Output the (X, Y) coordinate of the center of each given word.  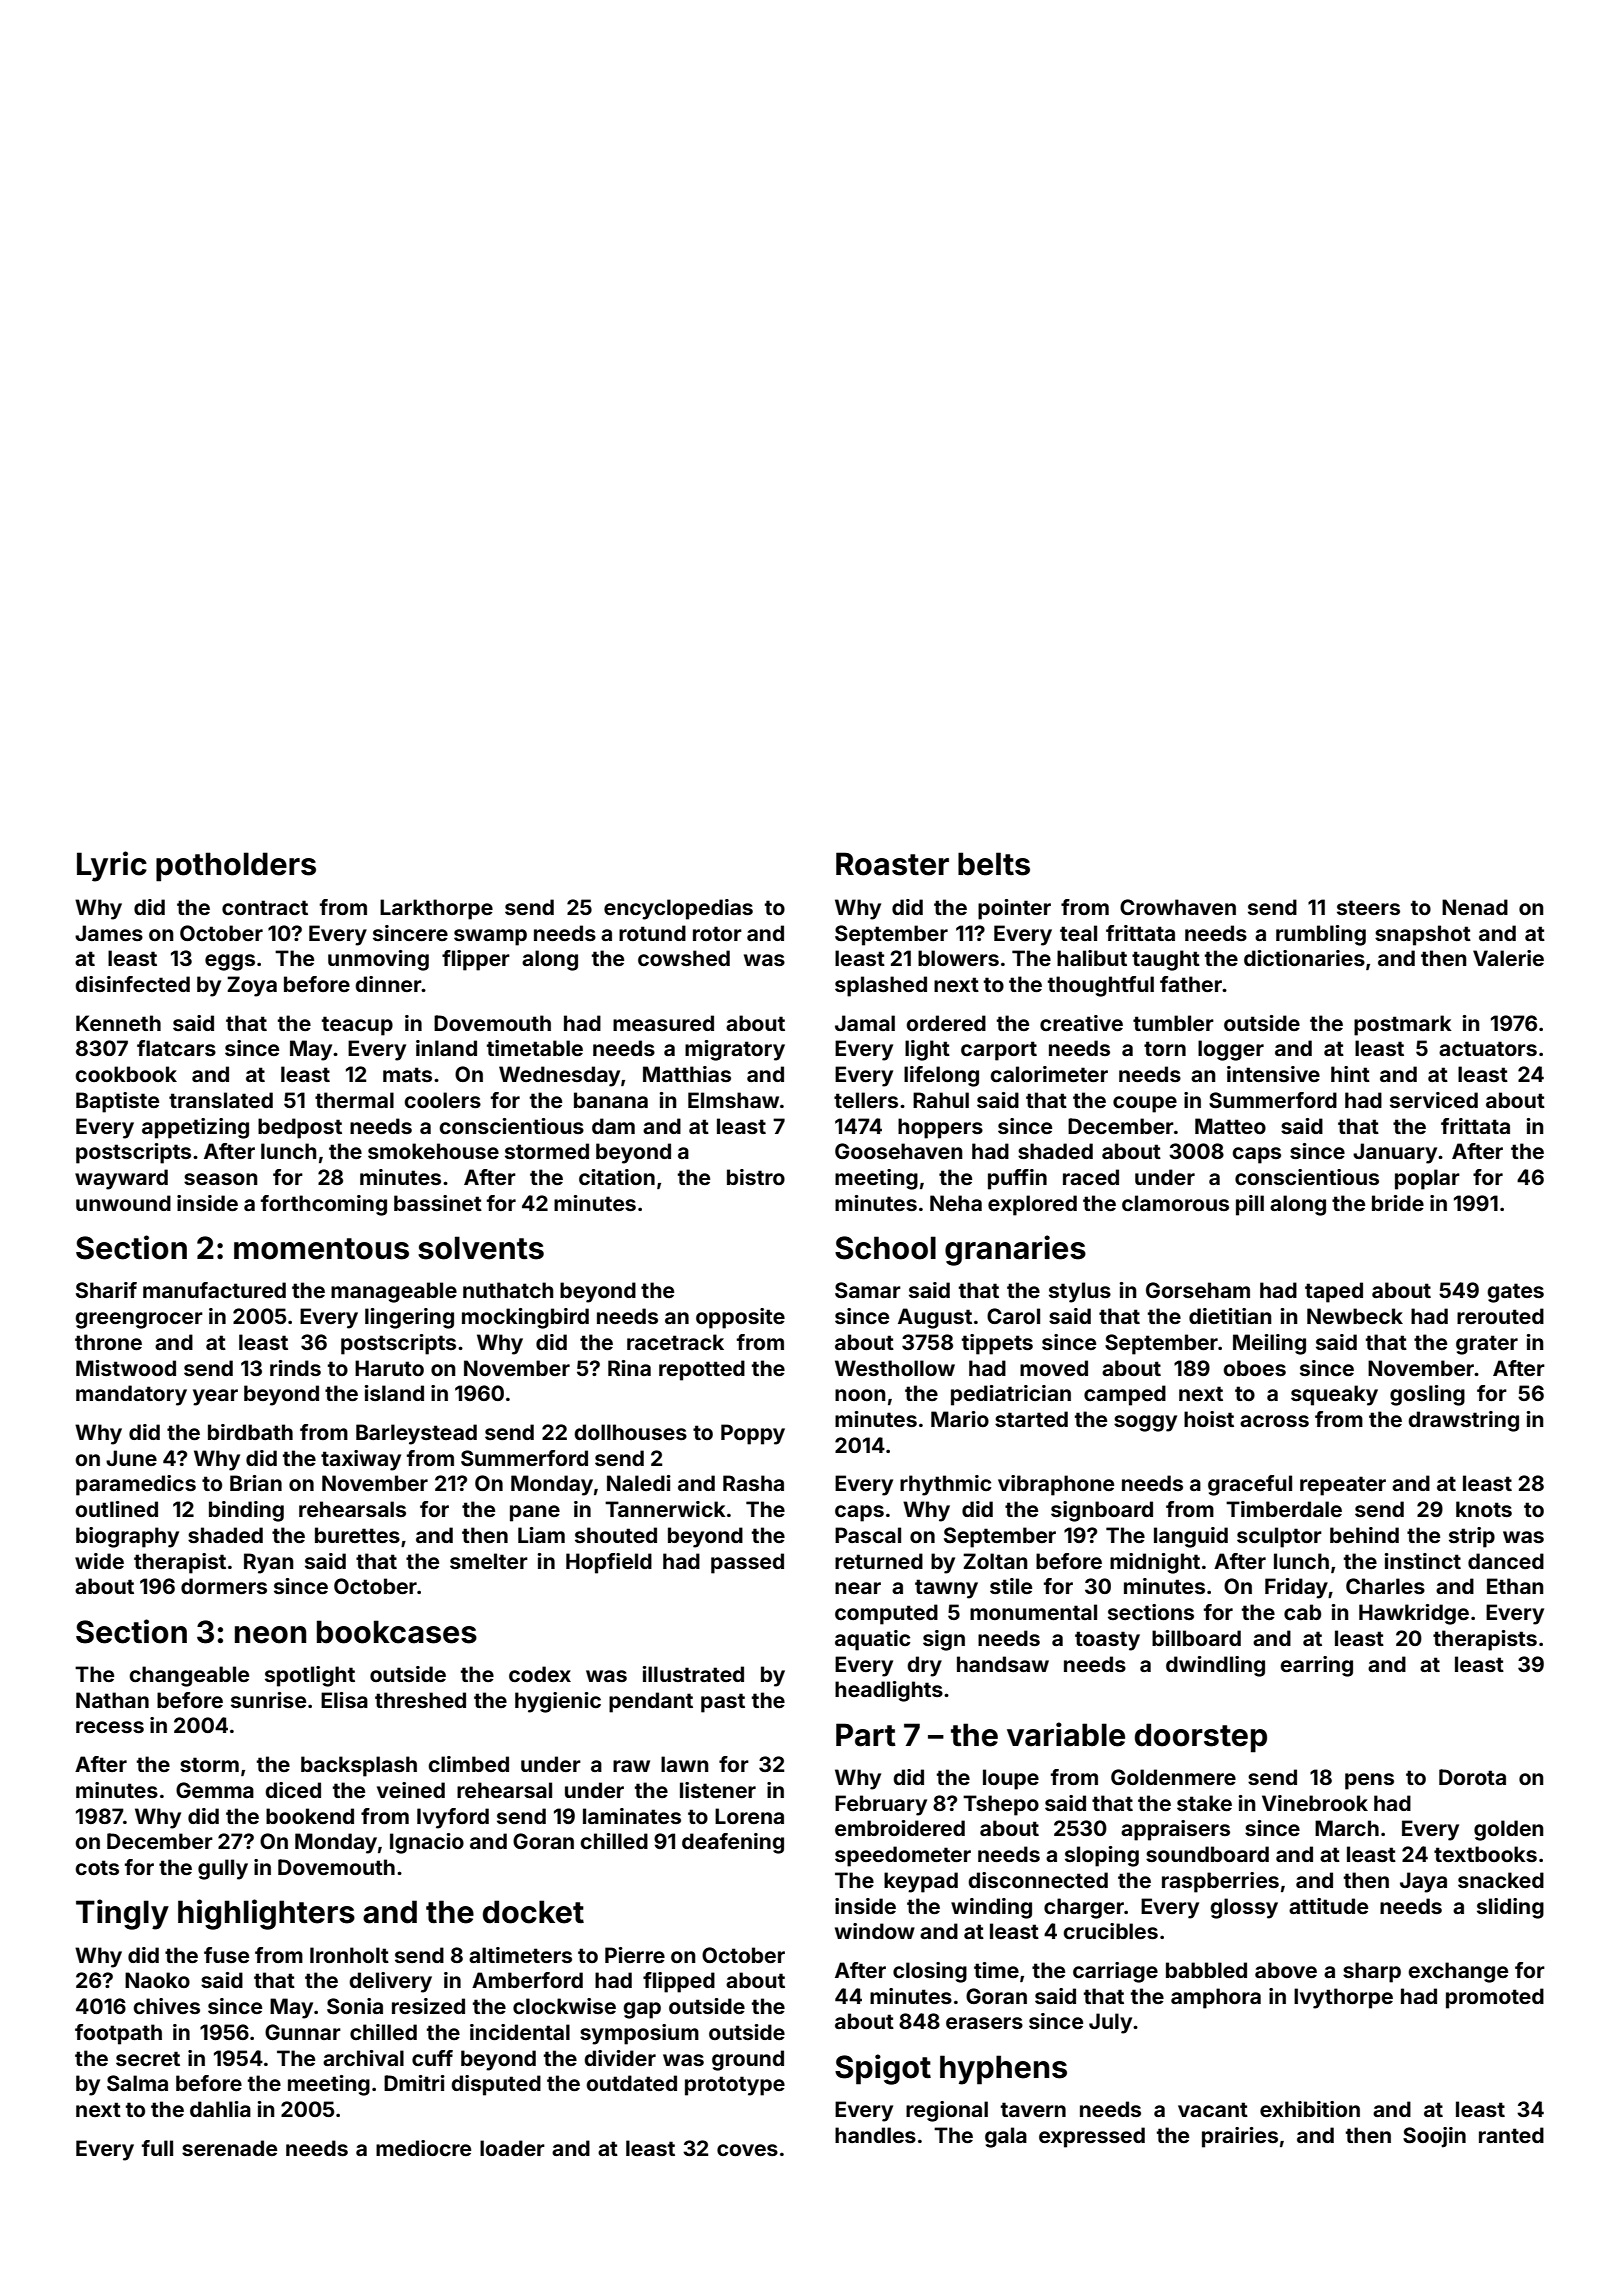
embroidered (900, 1828)
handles (875, 2135)
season (220, 1179)
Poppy (753, 1434)
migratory (735, 1050)
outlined (116, 1509)
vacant (1213, 2109)
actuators (1488, 1048)
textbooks (1485, 1854)
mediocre (423, 2148)
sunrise (268, 1700)
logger (1231, 1050)
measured (663, 1023)
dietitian (1230, 1316)
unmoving (378, 960)
